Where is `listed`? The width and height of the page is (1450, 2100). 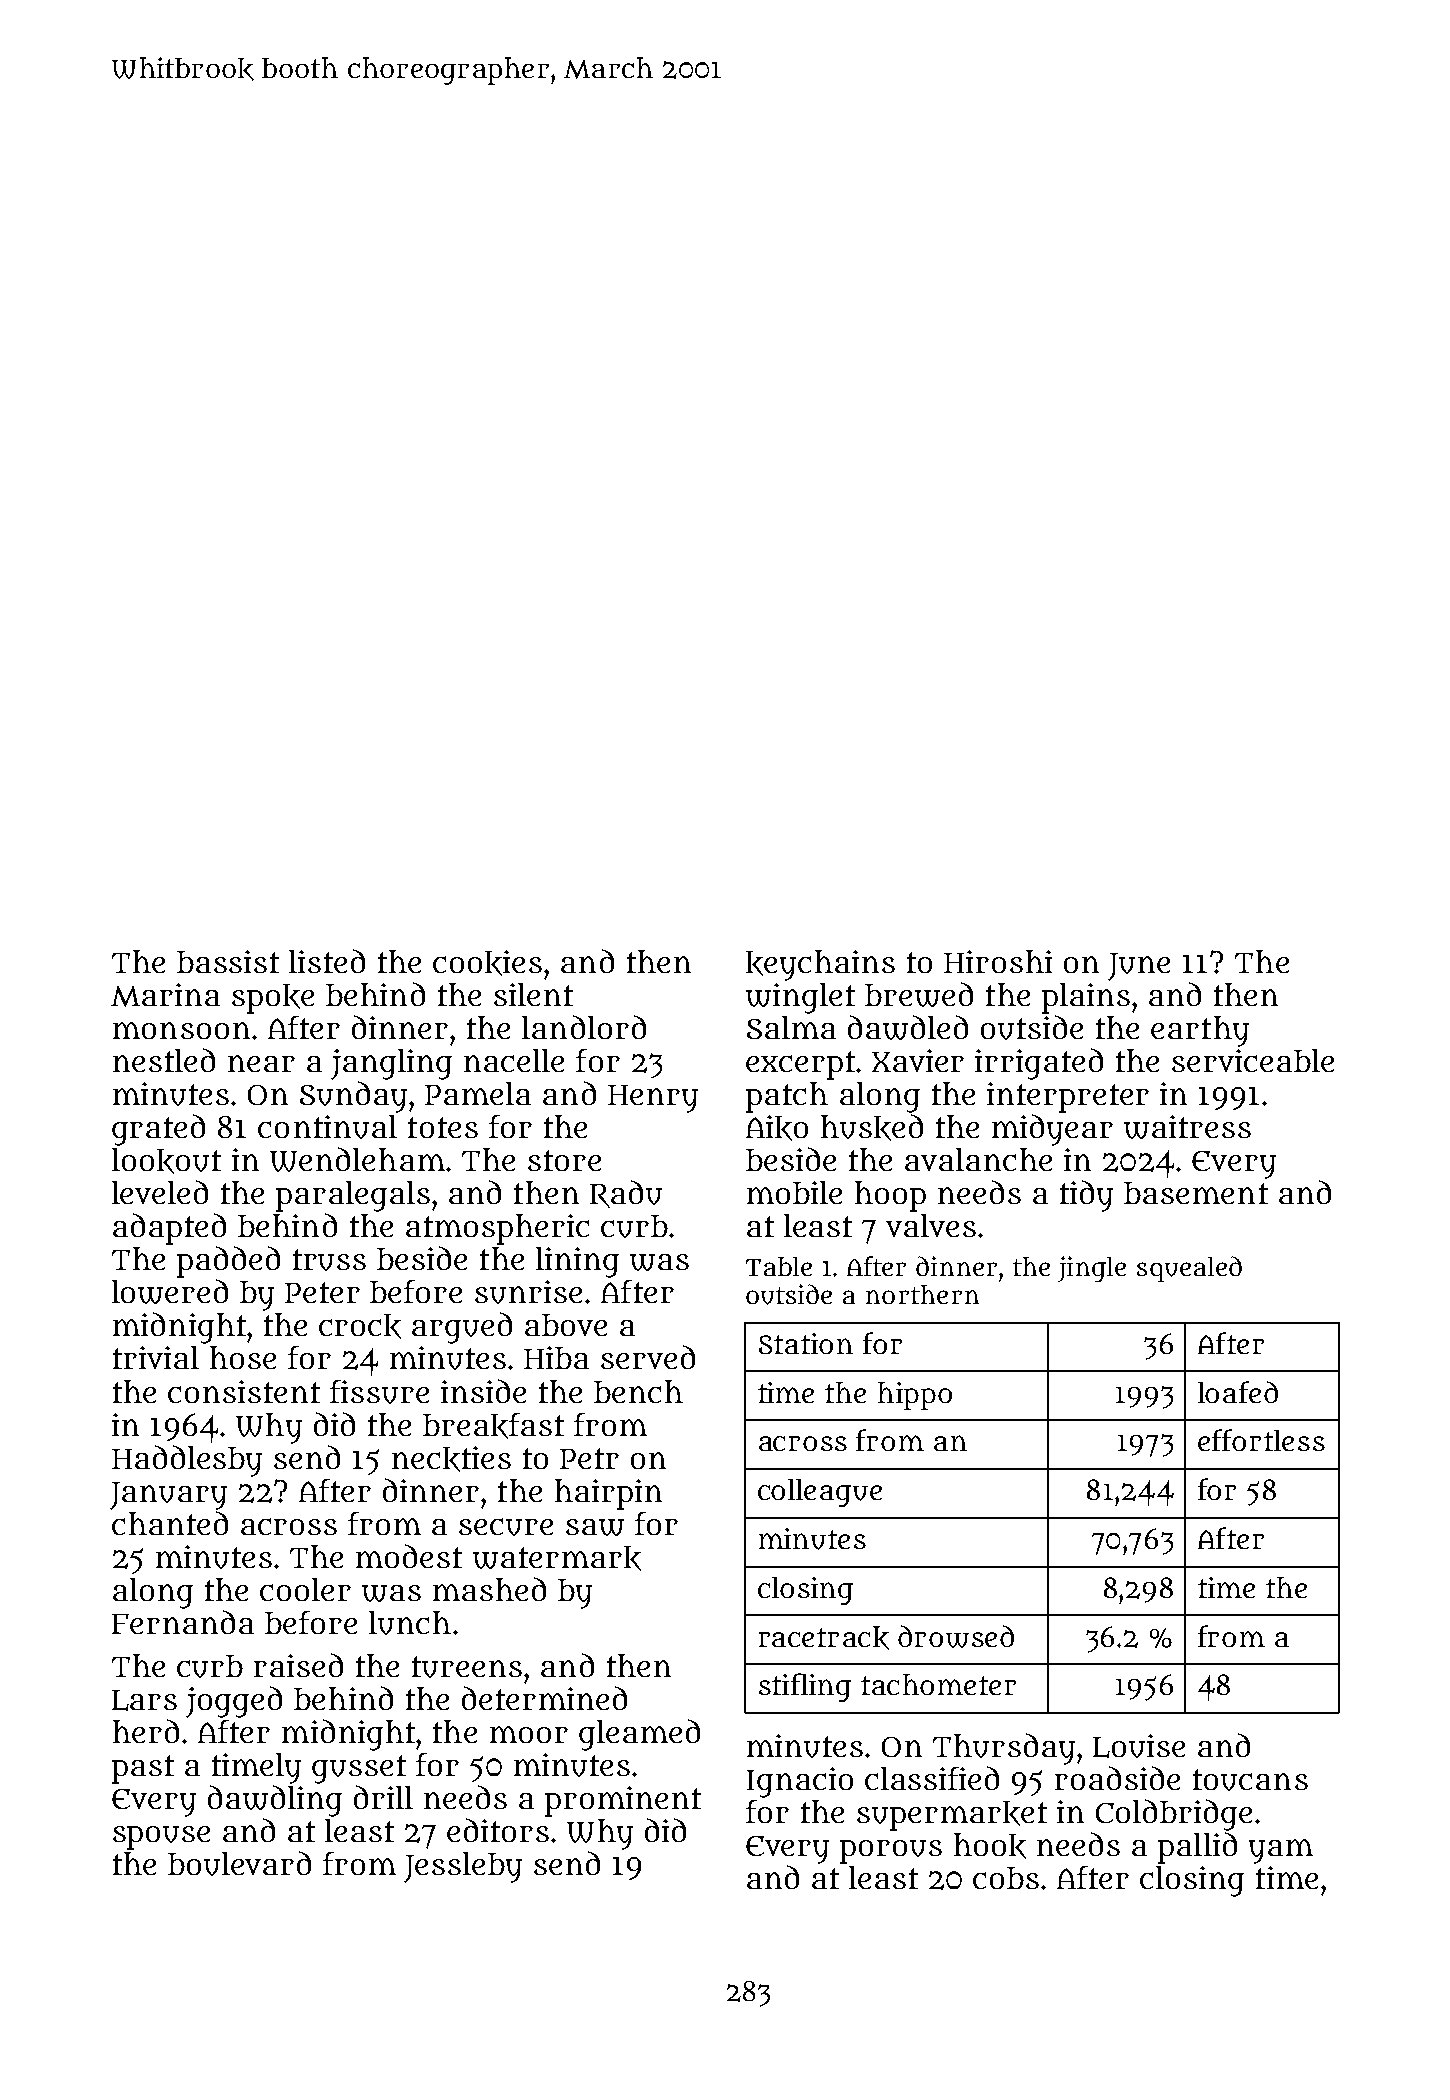
listed is located at coordinates (327, 961).
